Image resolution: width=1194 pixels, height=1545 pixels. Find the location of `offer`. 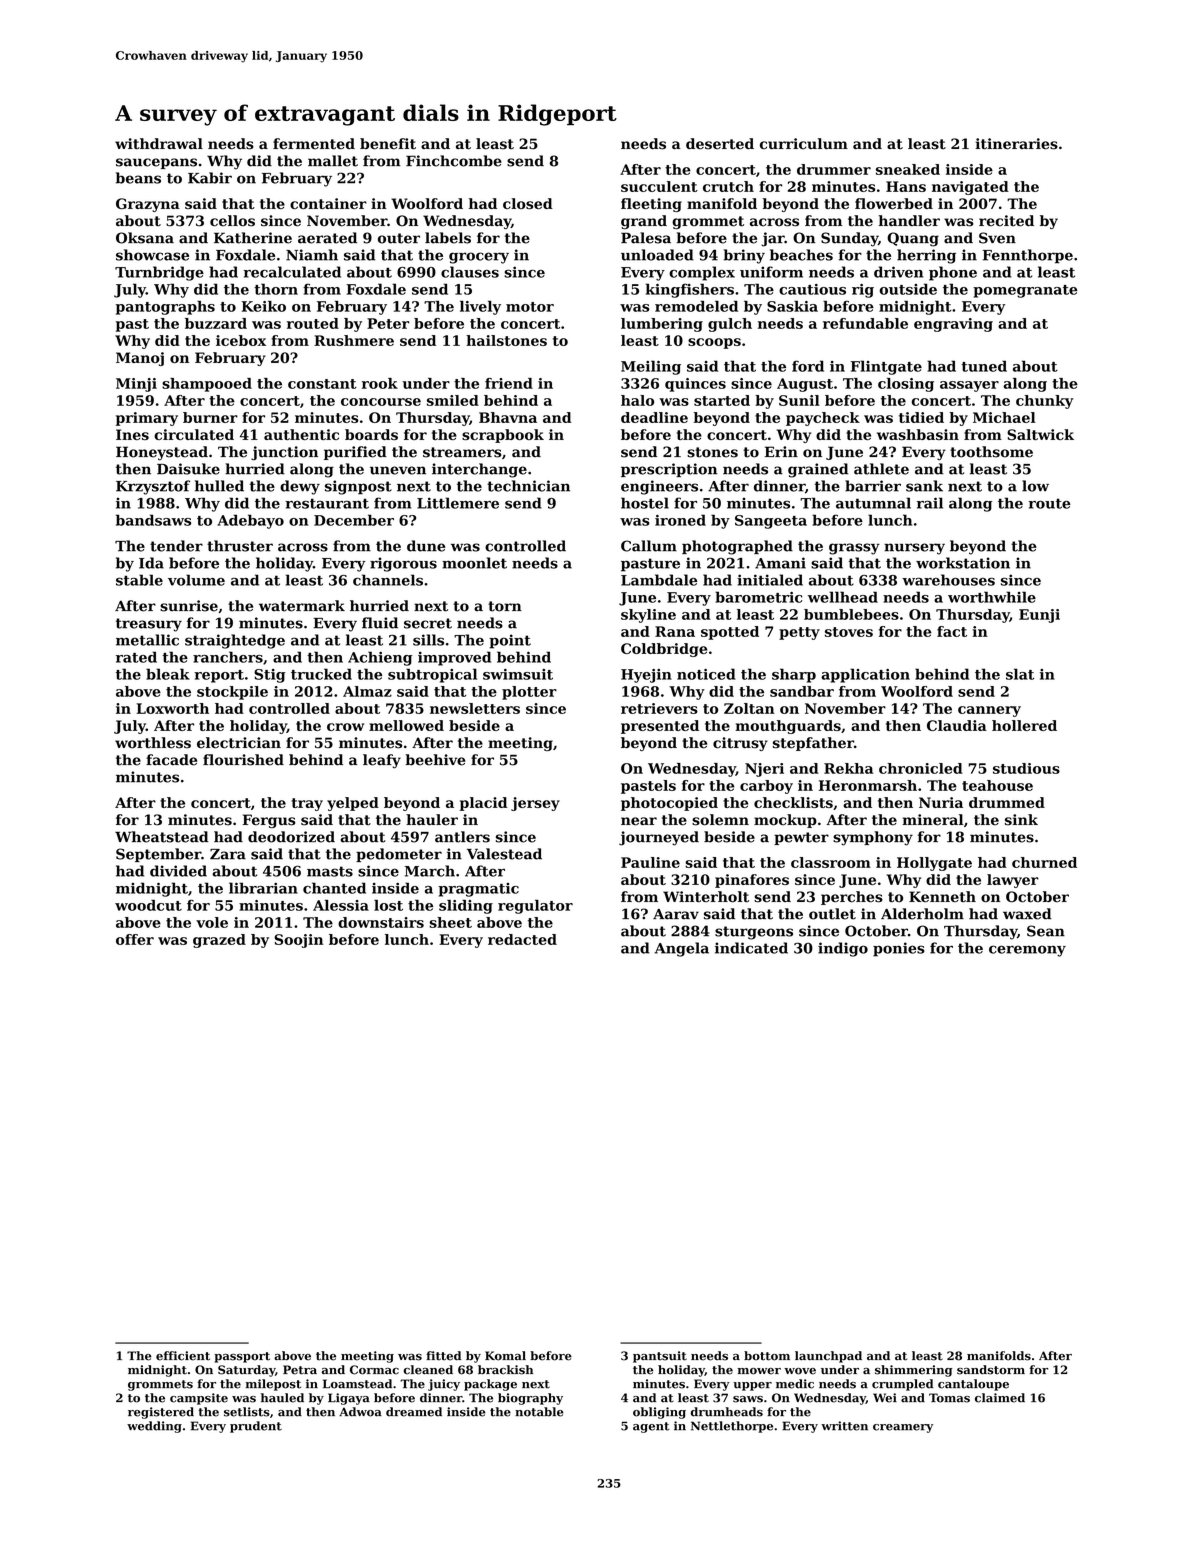

offer is located at coordinates (135, 939).
